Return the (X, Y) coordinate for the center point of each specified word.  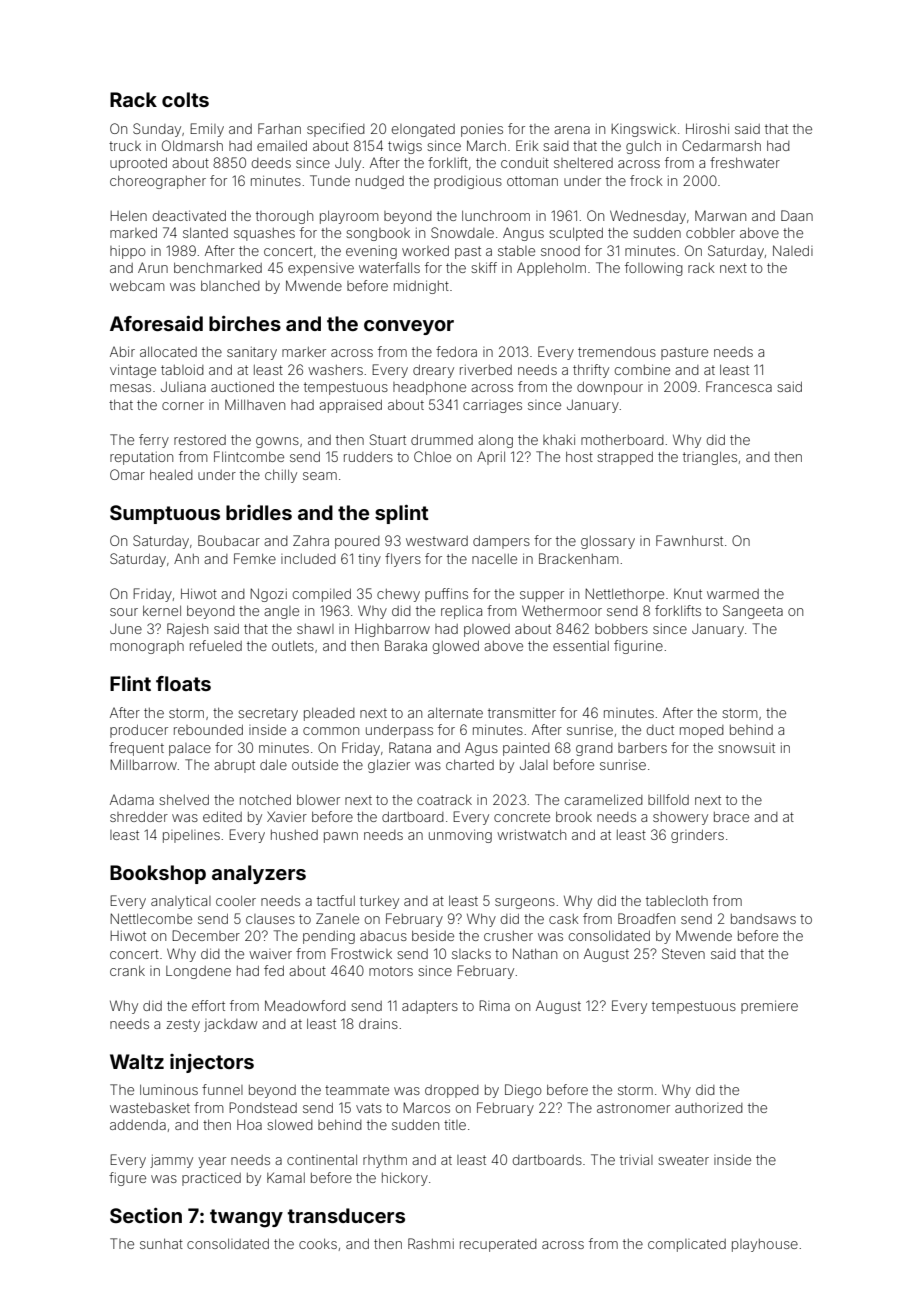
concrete (522, 817)
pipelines (191, 836)
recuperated (498, 1245)
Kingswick (643, 130)
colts (185, 99)
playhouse (765, 1245)
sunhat (161, 1244)
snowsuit (746, 748)
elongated (423, 130)
